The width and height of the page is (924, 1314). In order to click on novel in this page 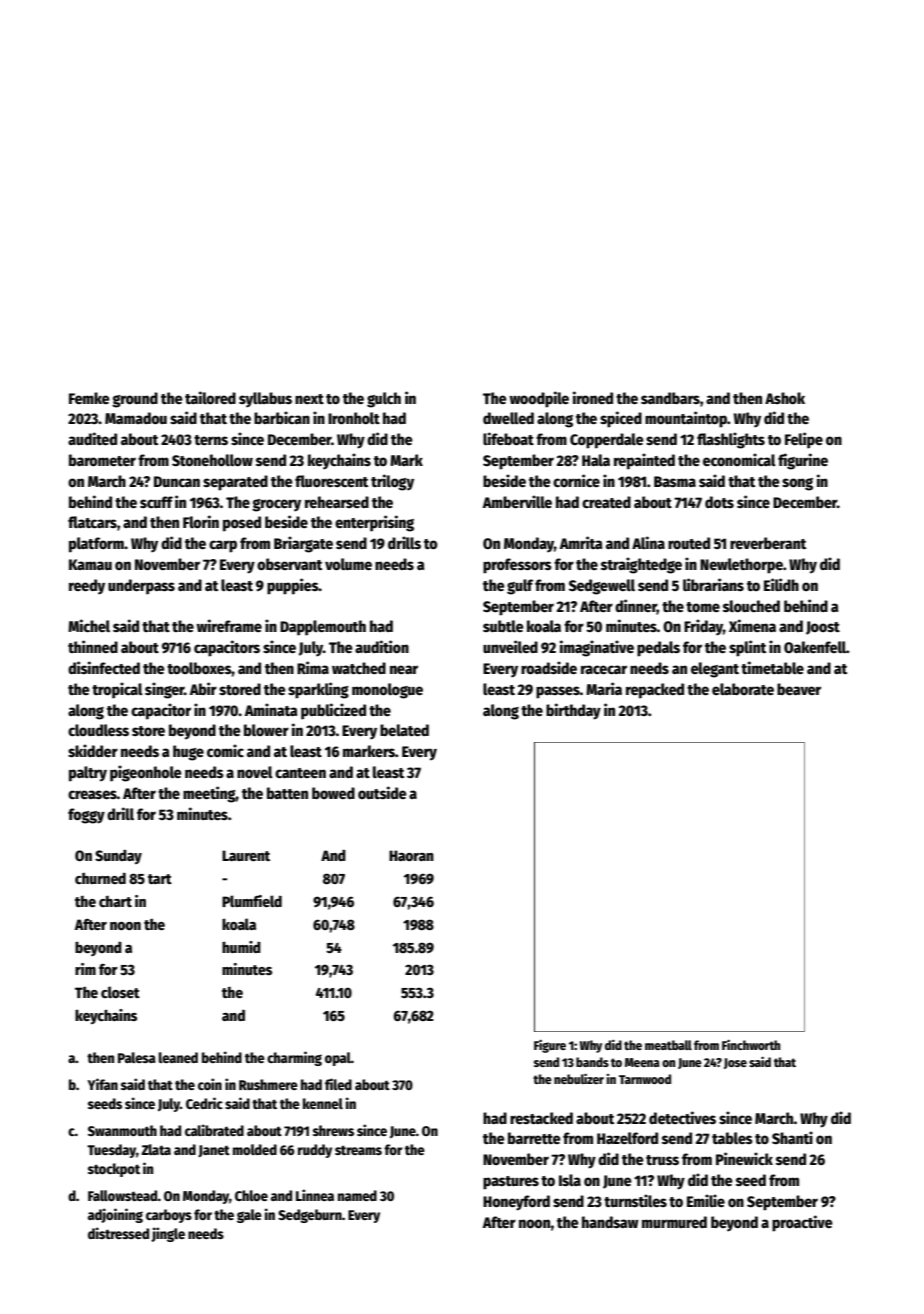, I will do `click(255, 772)`.
